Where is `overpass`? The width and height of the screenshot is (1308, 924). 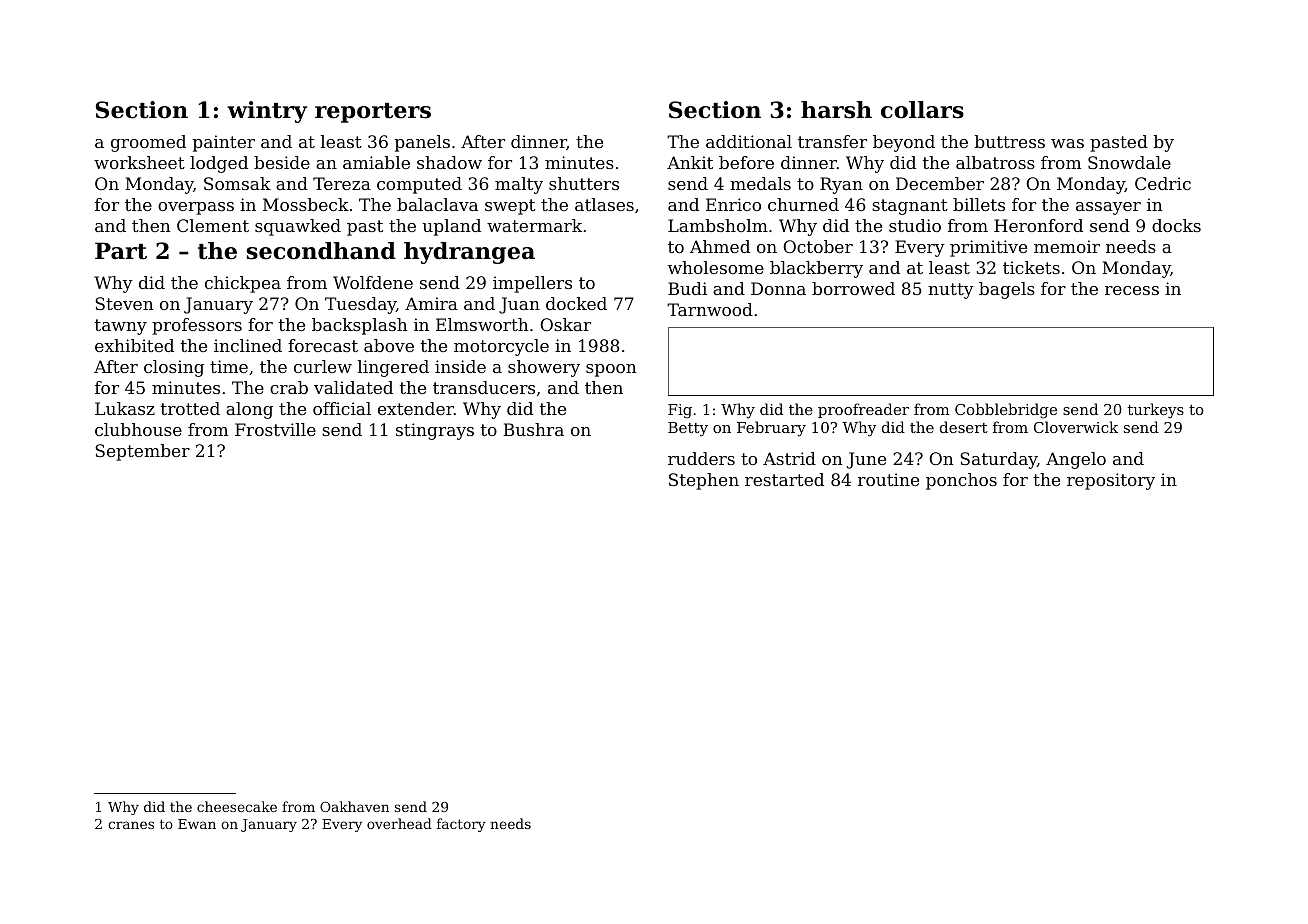
overpass is located at coordinates (196, 208).
